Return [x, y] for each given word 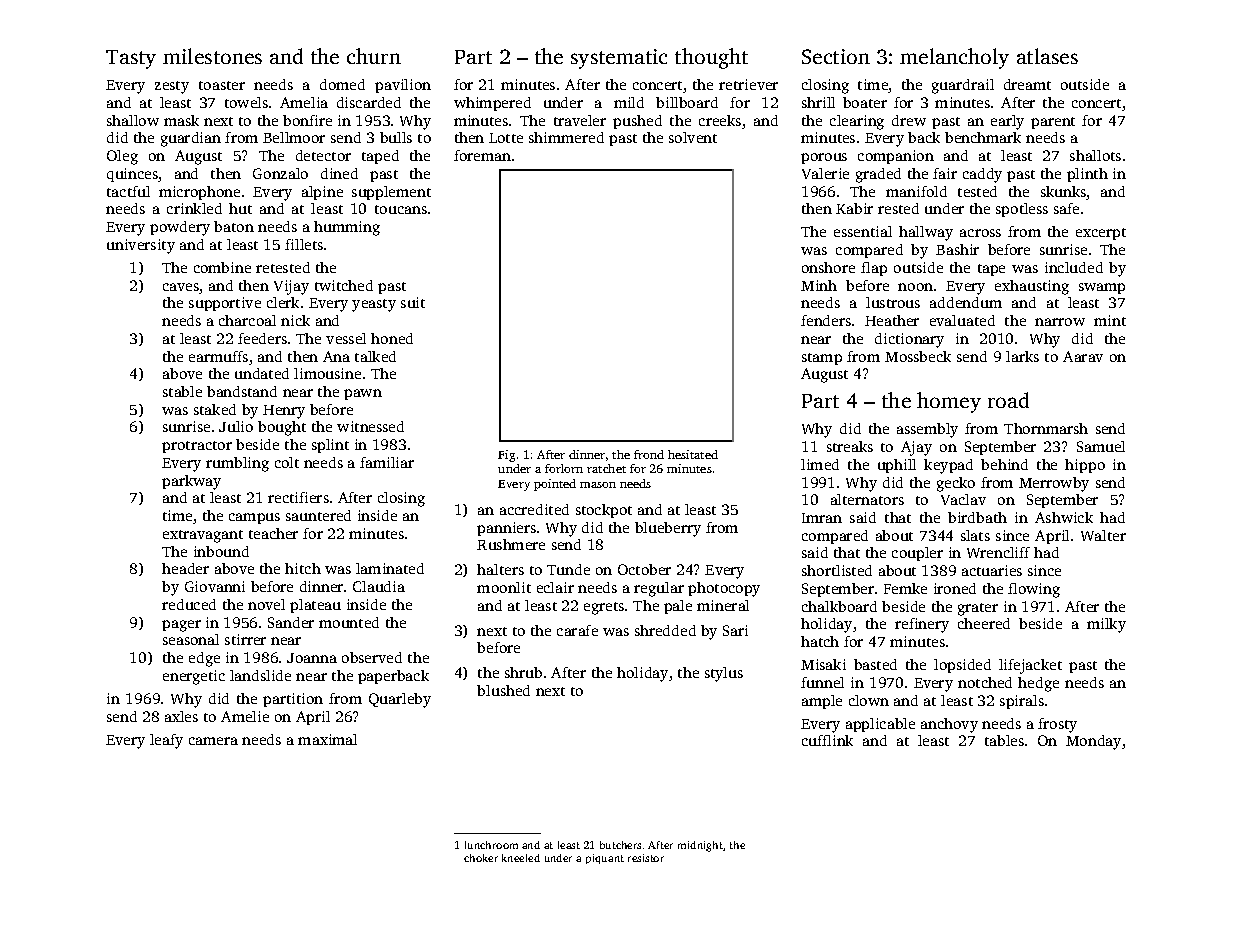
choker [481, 858]
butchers [620, 845]
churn [374, 56]
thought [711, 58]
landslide [260, 675]
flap [874, 269]
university [141, 246]
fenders [826, 320]
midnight [700, 846]
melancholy [954, 58]
